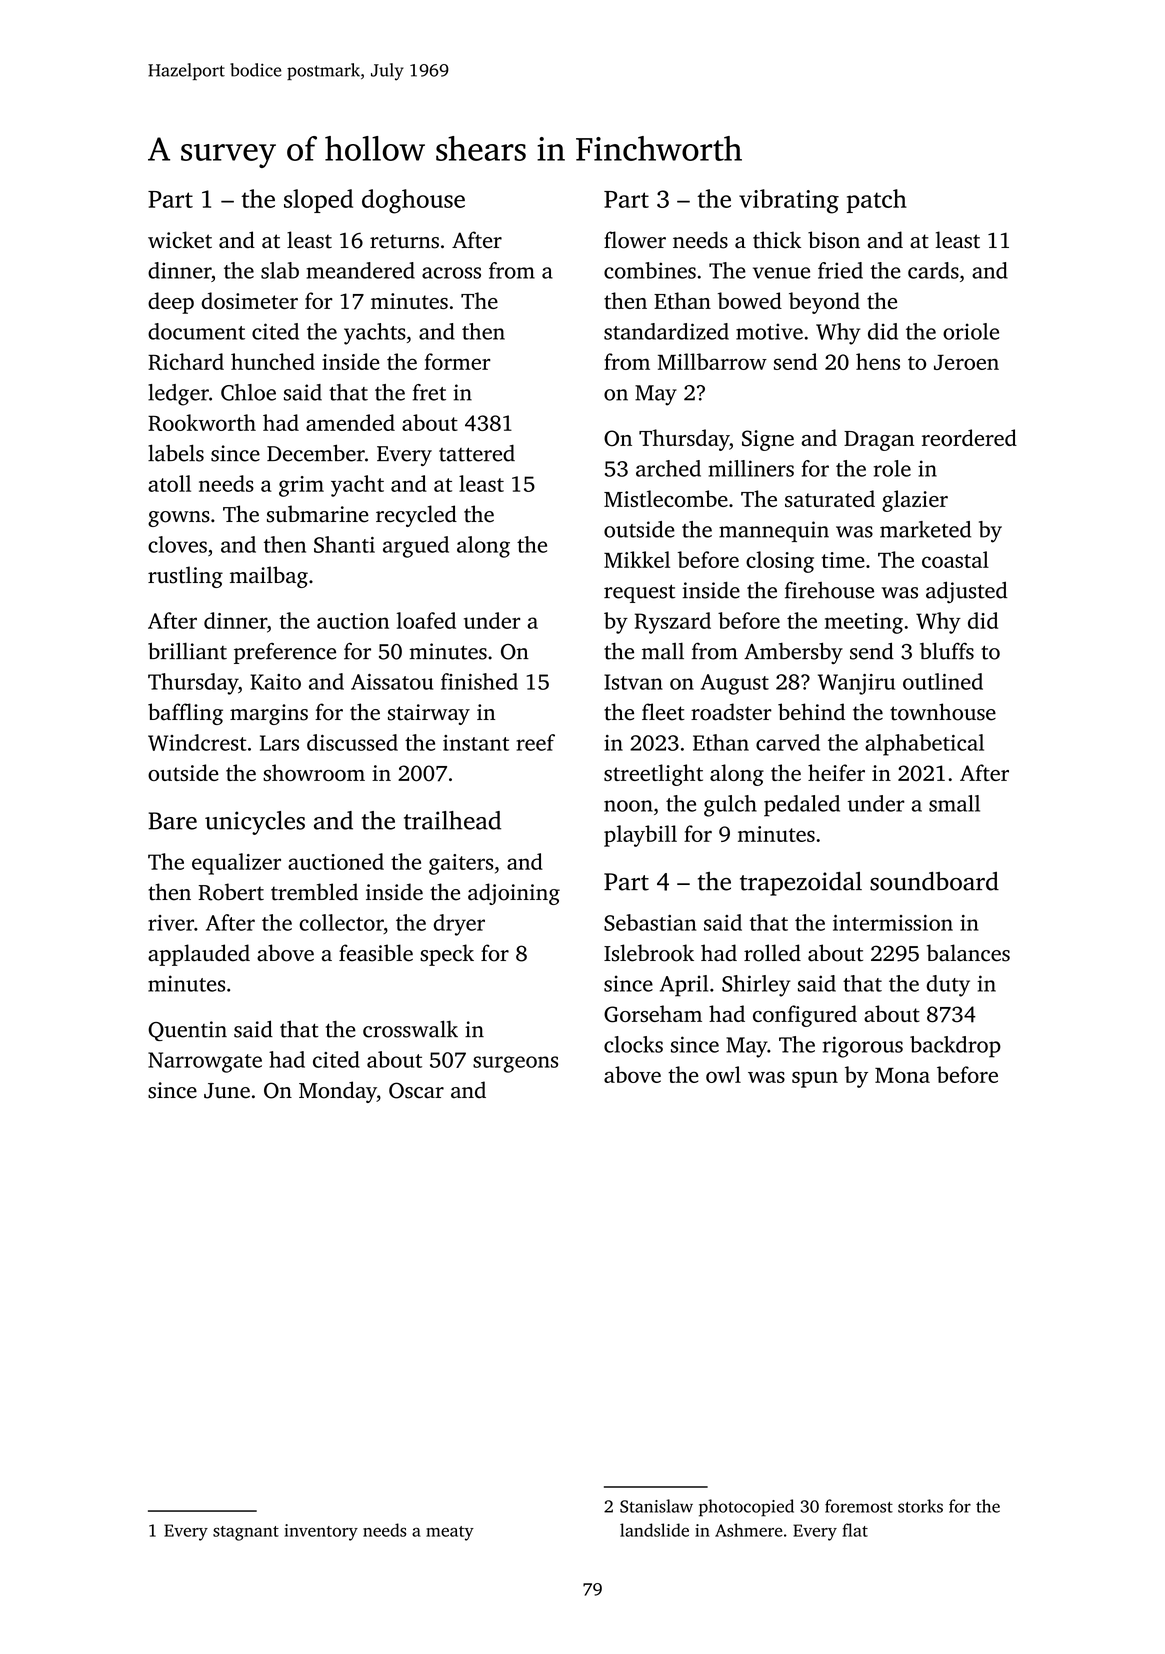 The image size is (1165, 1654). I want to click on patch, so click(877, 201).
